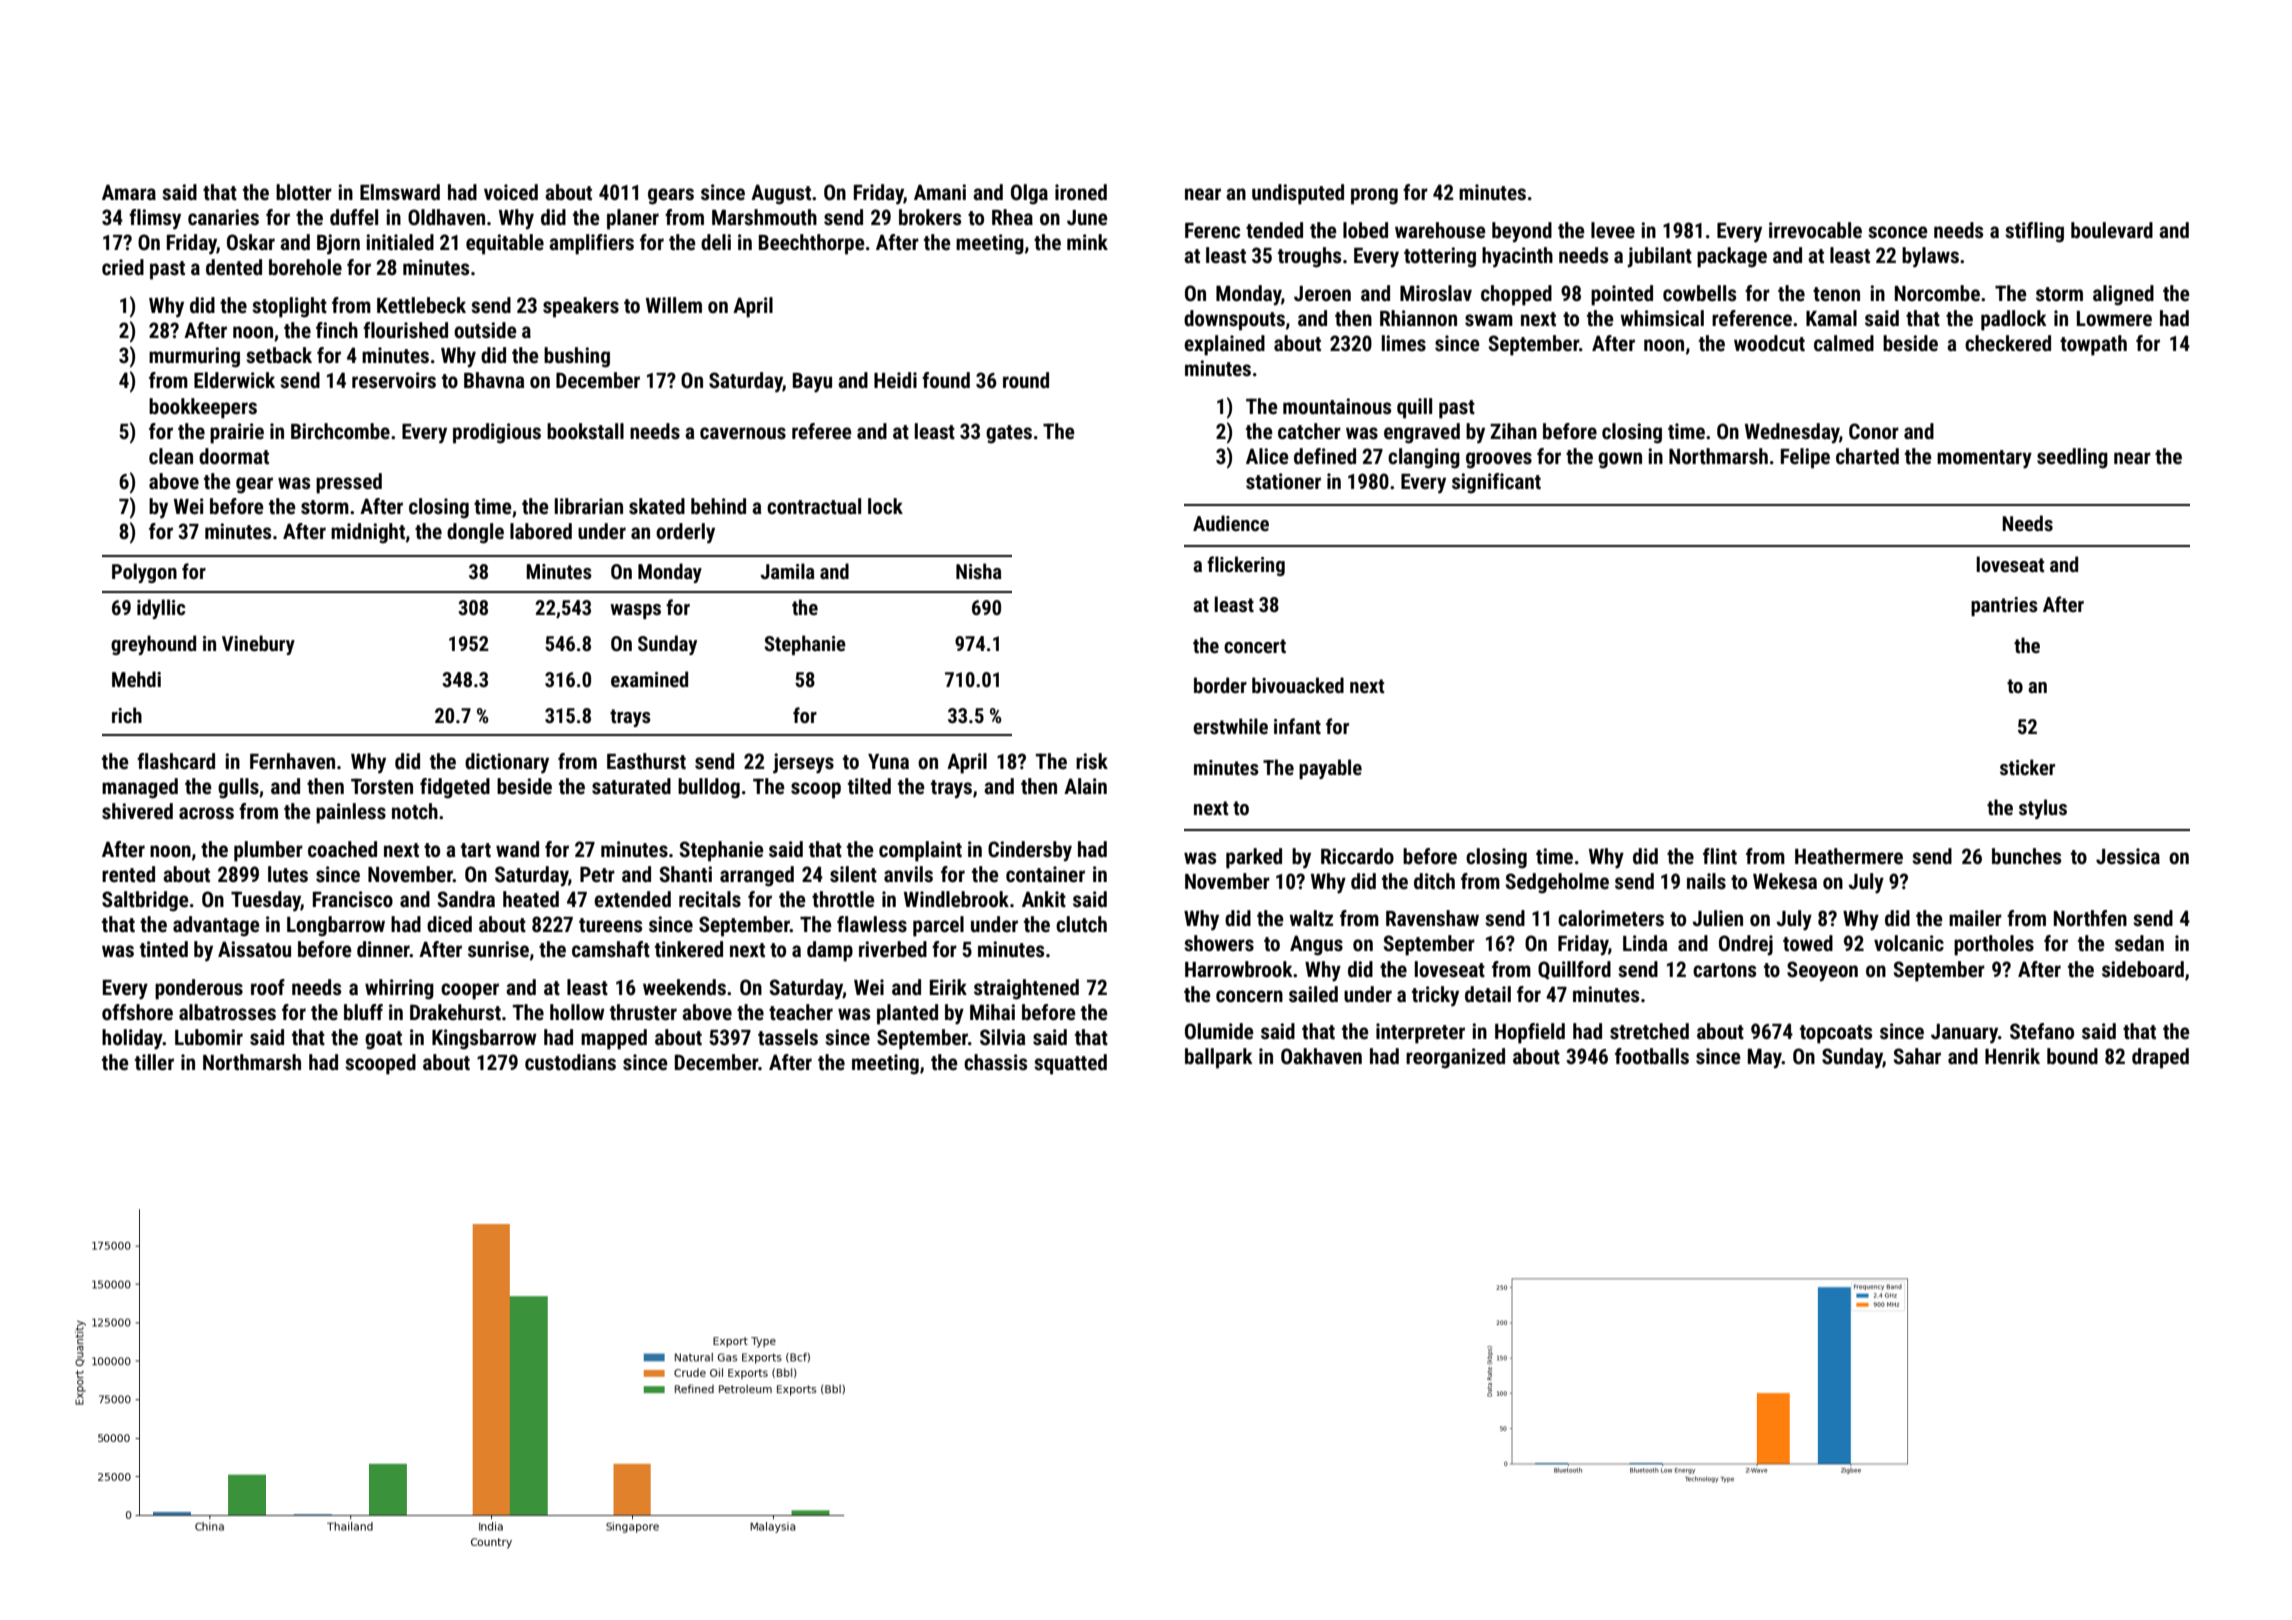 The height and width of the screenshot is (1620, 2292). I want to click on fidgeted, so click(455, 788).
